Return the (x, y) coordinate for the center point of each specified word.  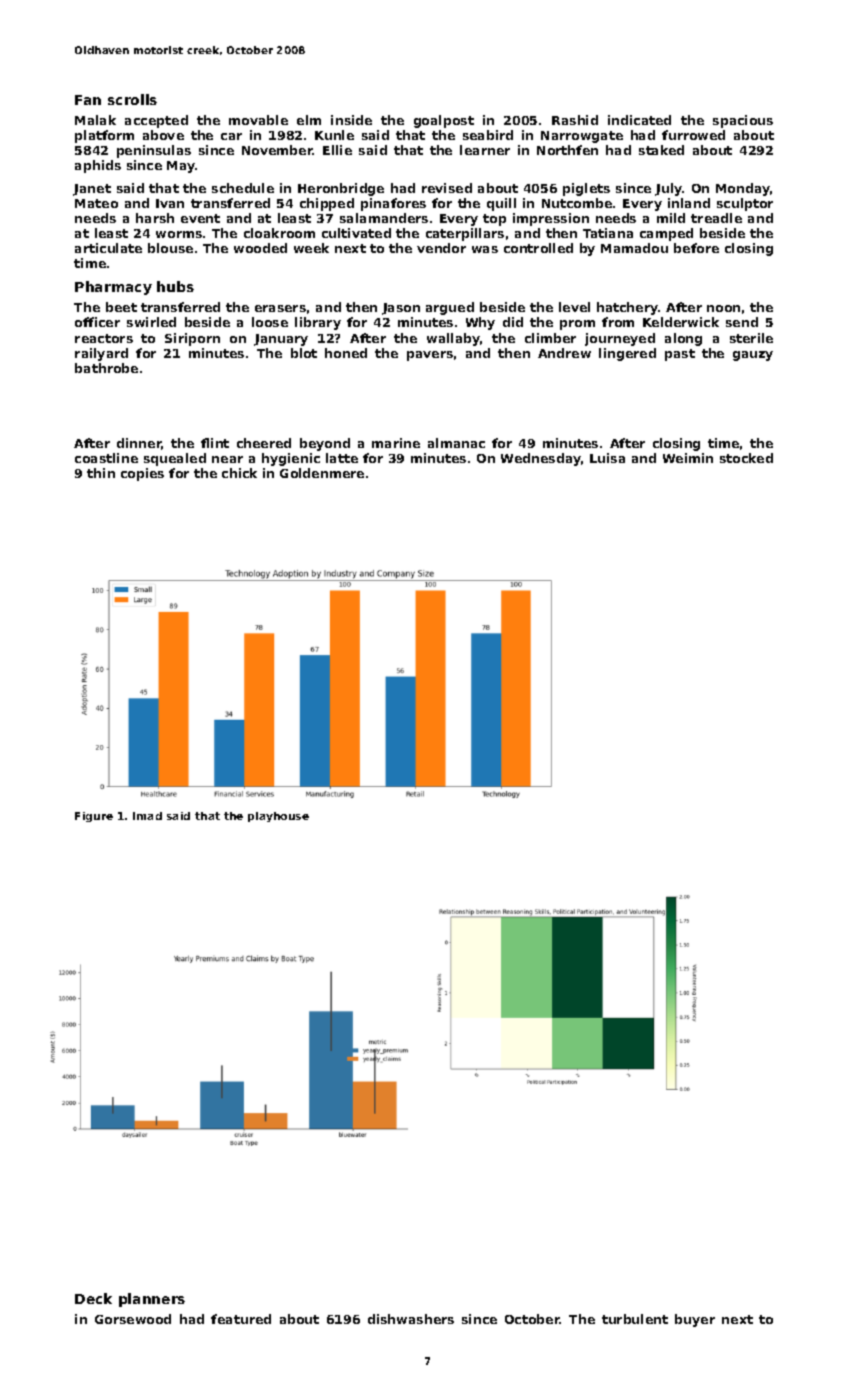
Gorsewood (133, 1319)
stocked (746, 458)
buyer (695, 1320)
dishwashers (411, 1319)
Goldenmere (322, 473)
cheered (264, 443)
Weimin (688, 458)
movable (258, 120)
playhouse (278, 817)
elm (309, 120)
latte (342, 458)
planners (152, 1300)
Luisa (607, 458)
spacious (743, 121)
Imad (147, 816)
